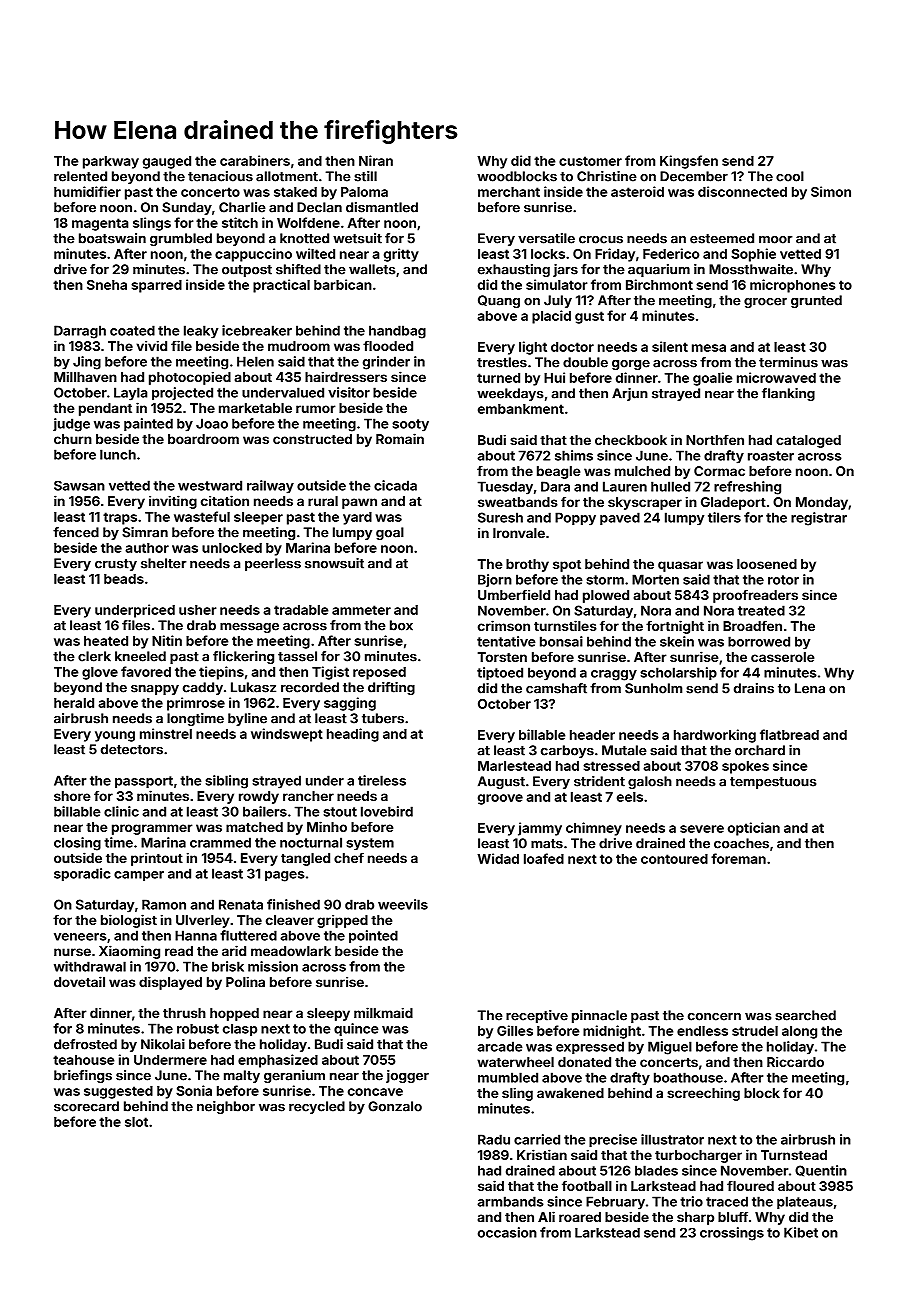  I want to click on Hanna, so click(196, 935).
